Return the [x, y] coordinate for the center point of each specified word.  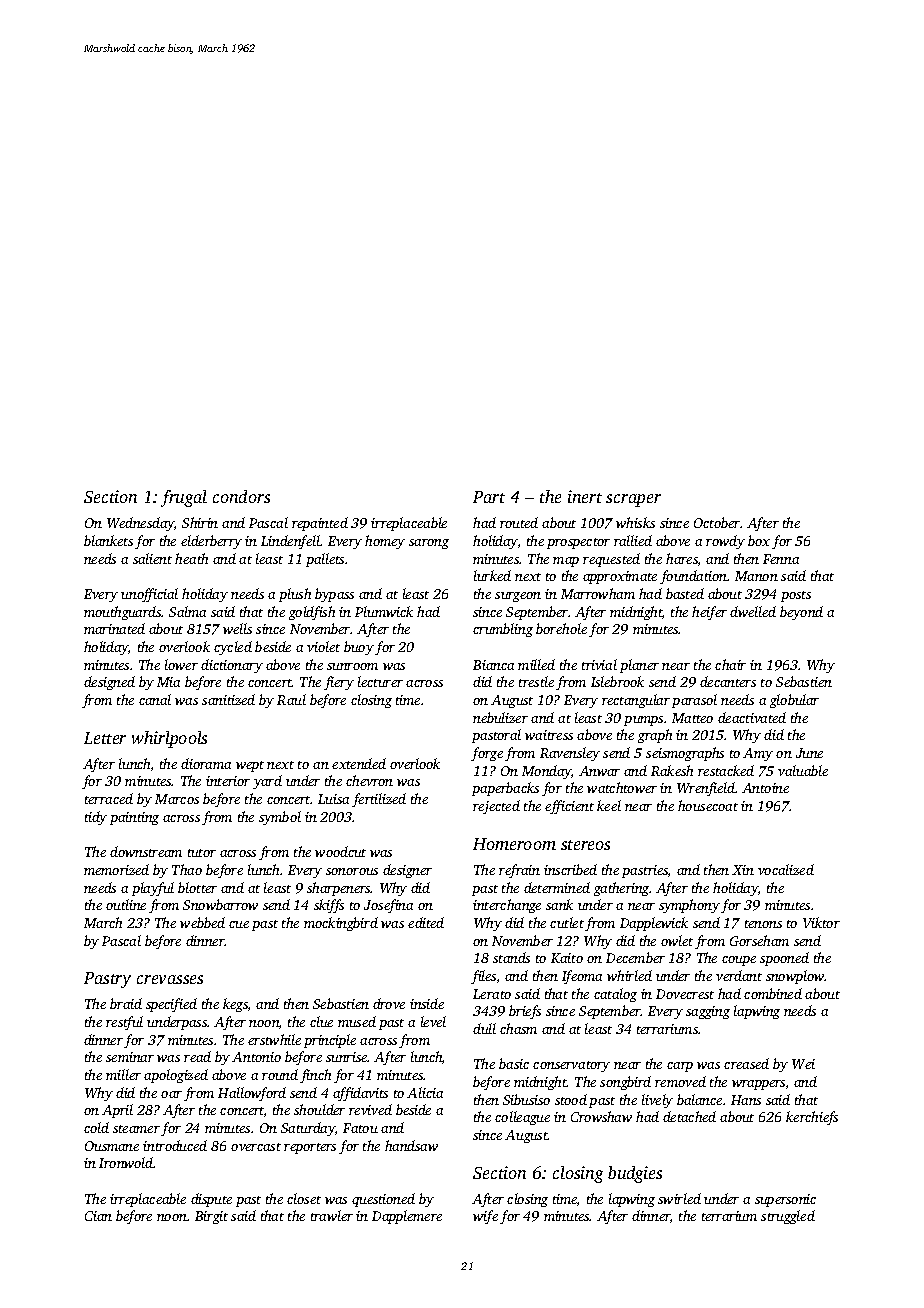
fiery [339, 683]
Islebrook [617, 681]
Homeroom [514, 844]
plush [295, 595]
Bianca [493, 665]
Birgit [211, 1217]
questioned [383, 1200]
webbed [202, 922]
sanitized [228, 699]
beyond [801, 613]
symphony [689, 906]
